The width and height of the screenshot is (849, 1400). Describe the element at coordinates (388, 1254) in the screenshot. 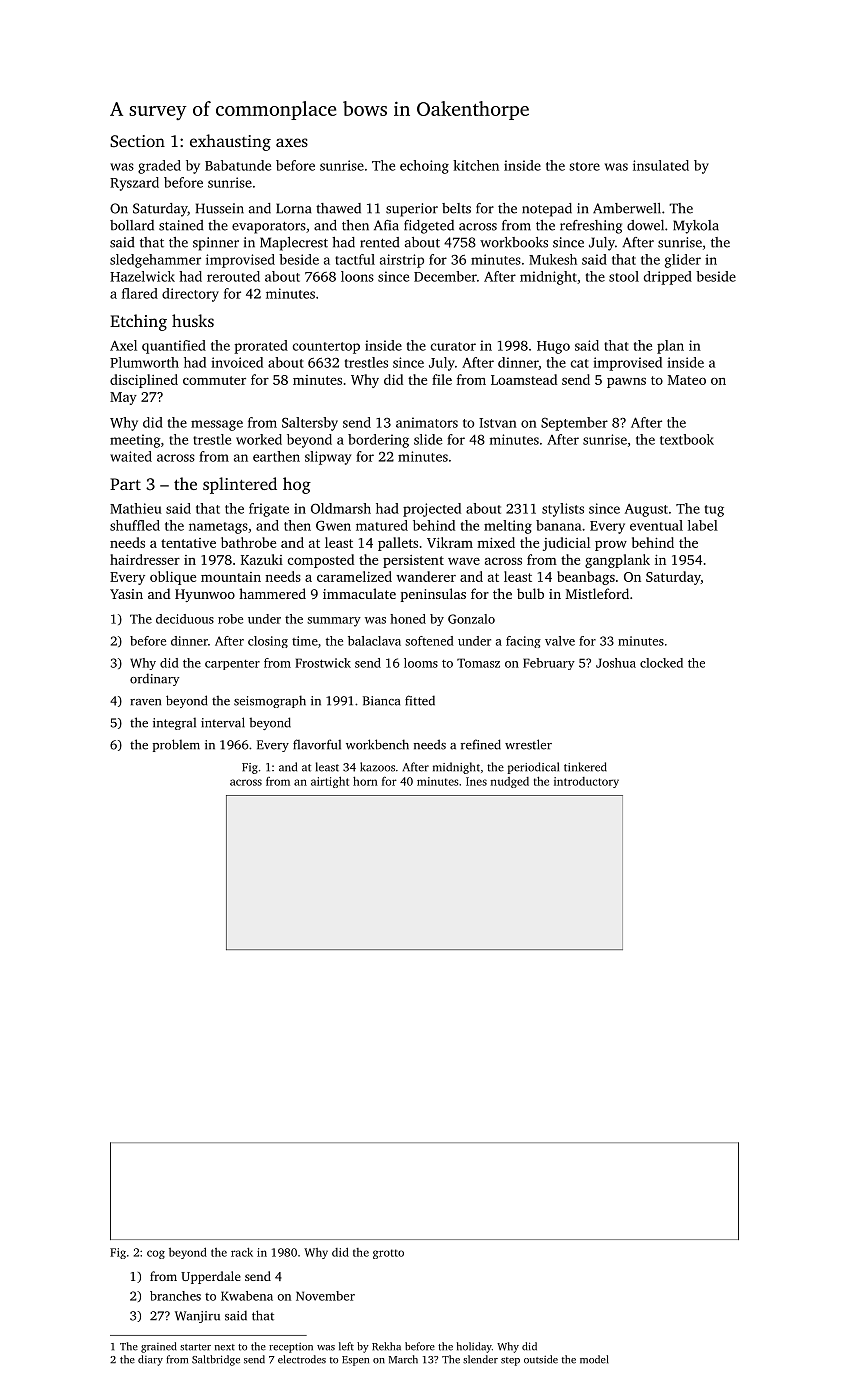

I see `grotto` at that location.
